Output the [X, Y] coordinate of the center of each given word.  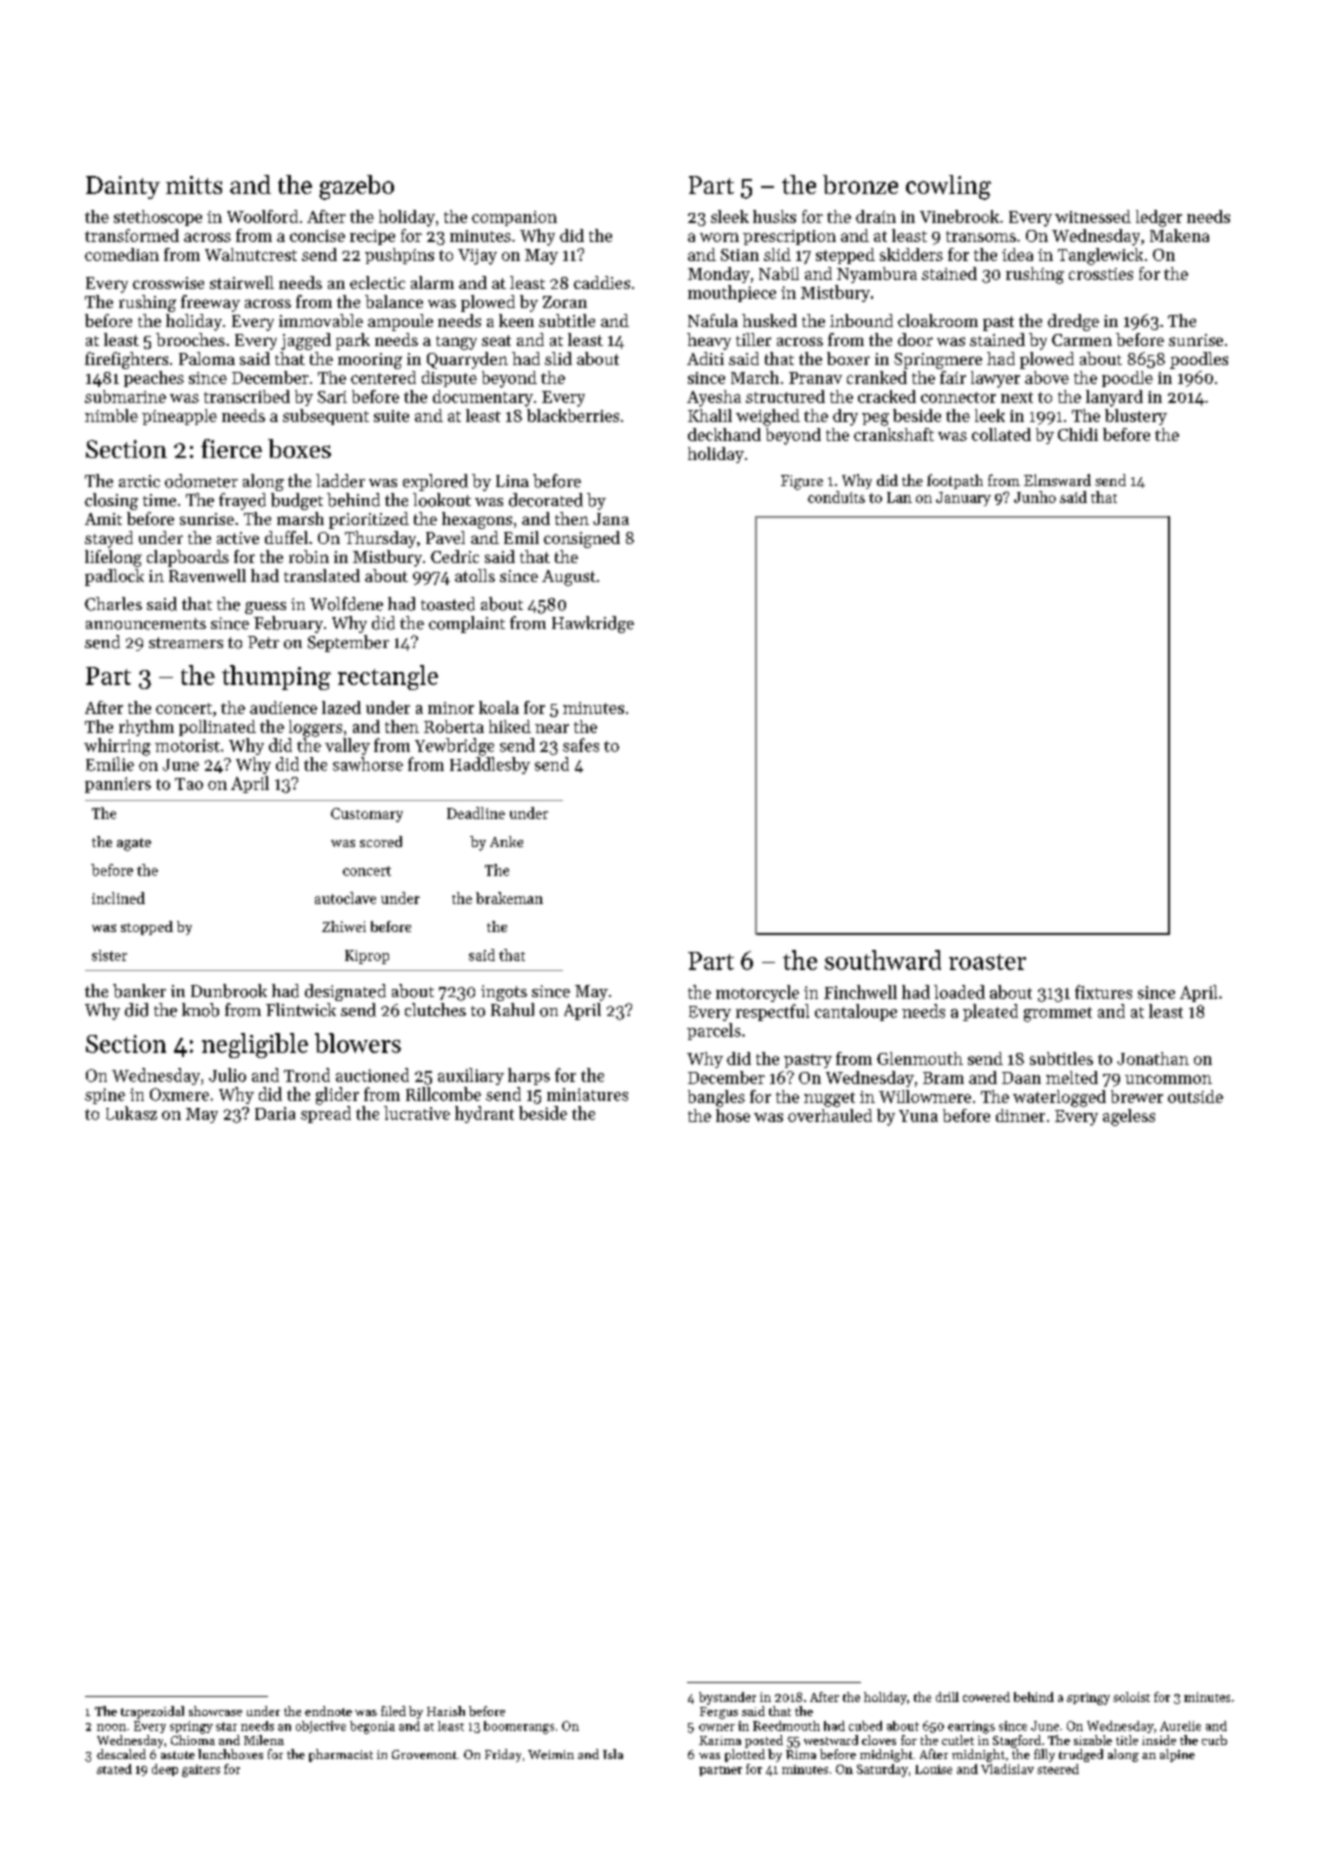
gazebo [356, 187]
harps [529, 1076]
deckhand [724, 434]
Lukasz [131, 1113]
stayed [109, 539]
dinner [1020, 1115]
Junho [1035, 497]
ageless [1129, 1117]
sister [109, 955]
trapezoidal [152, 1712]
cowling [948, 187]
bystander [727, 1698]
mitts [194, 185]
